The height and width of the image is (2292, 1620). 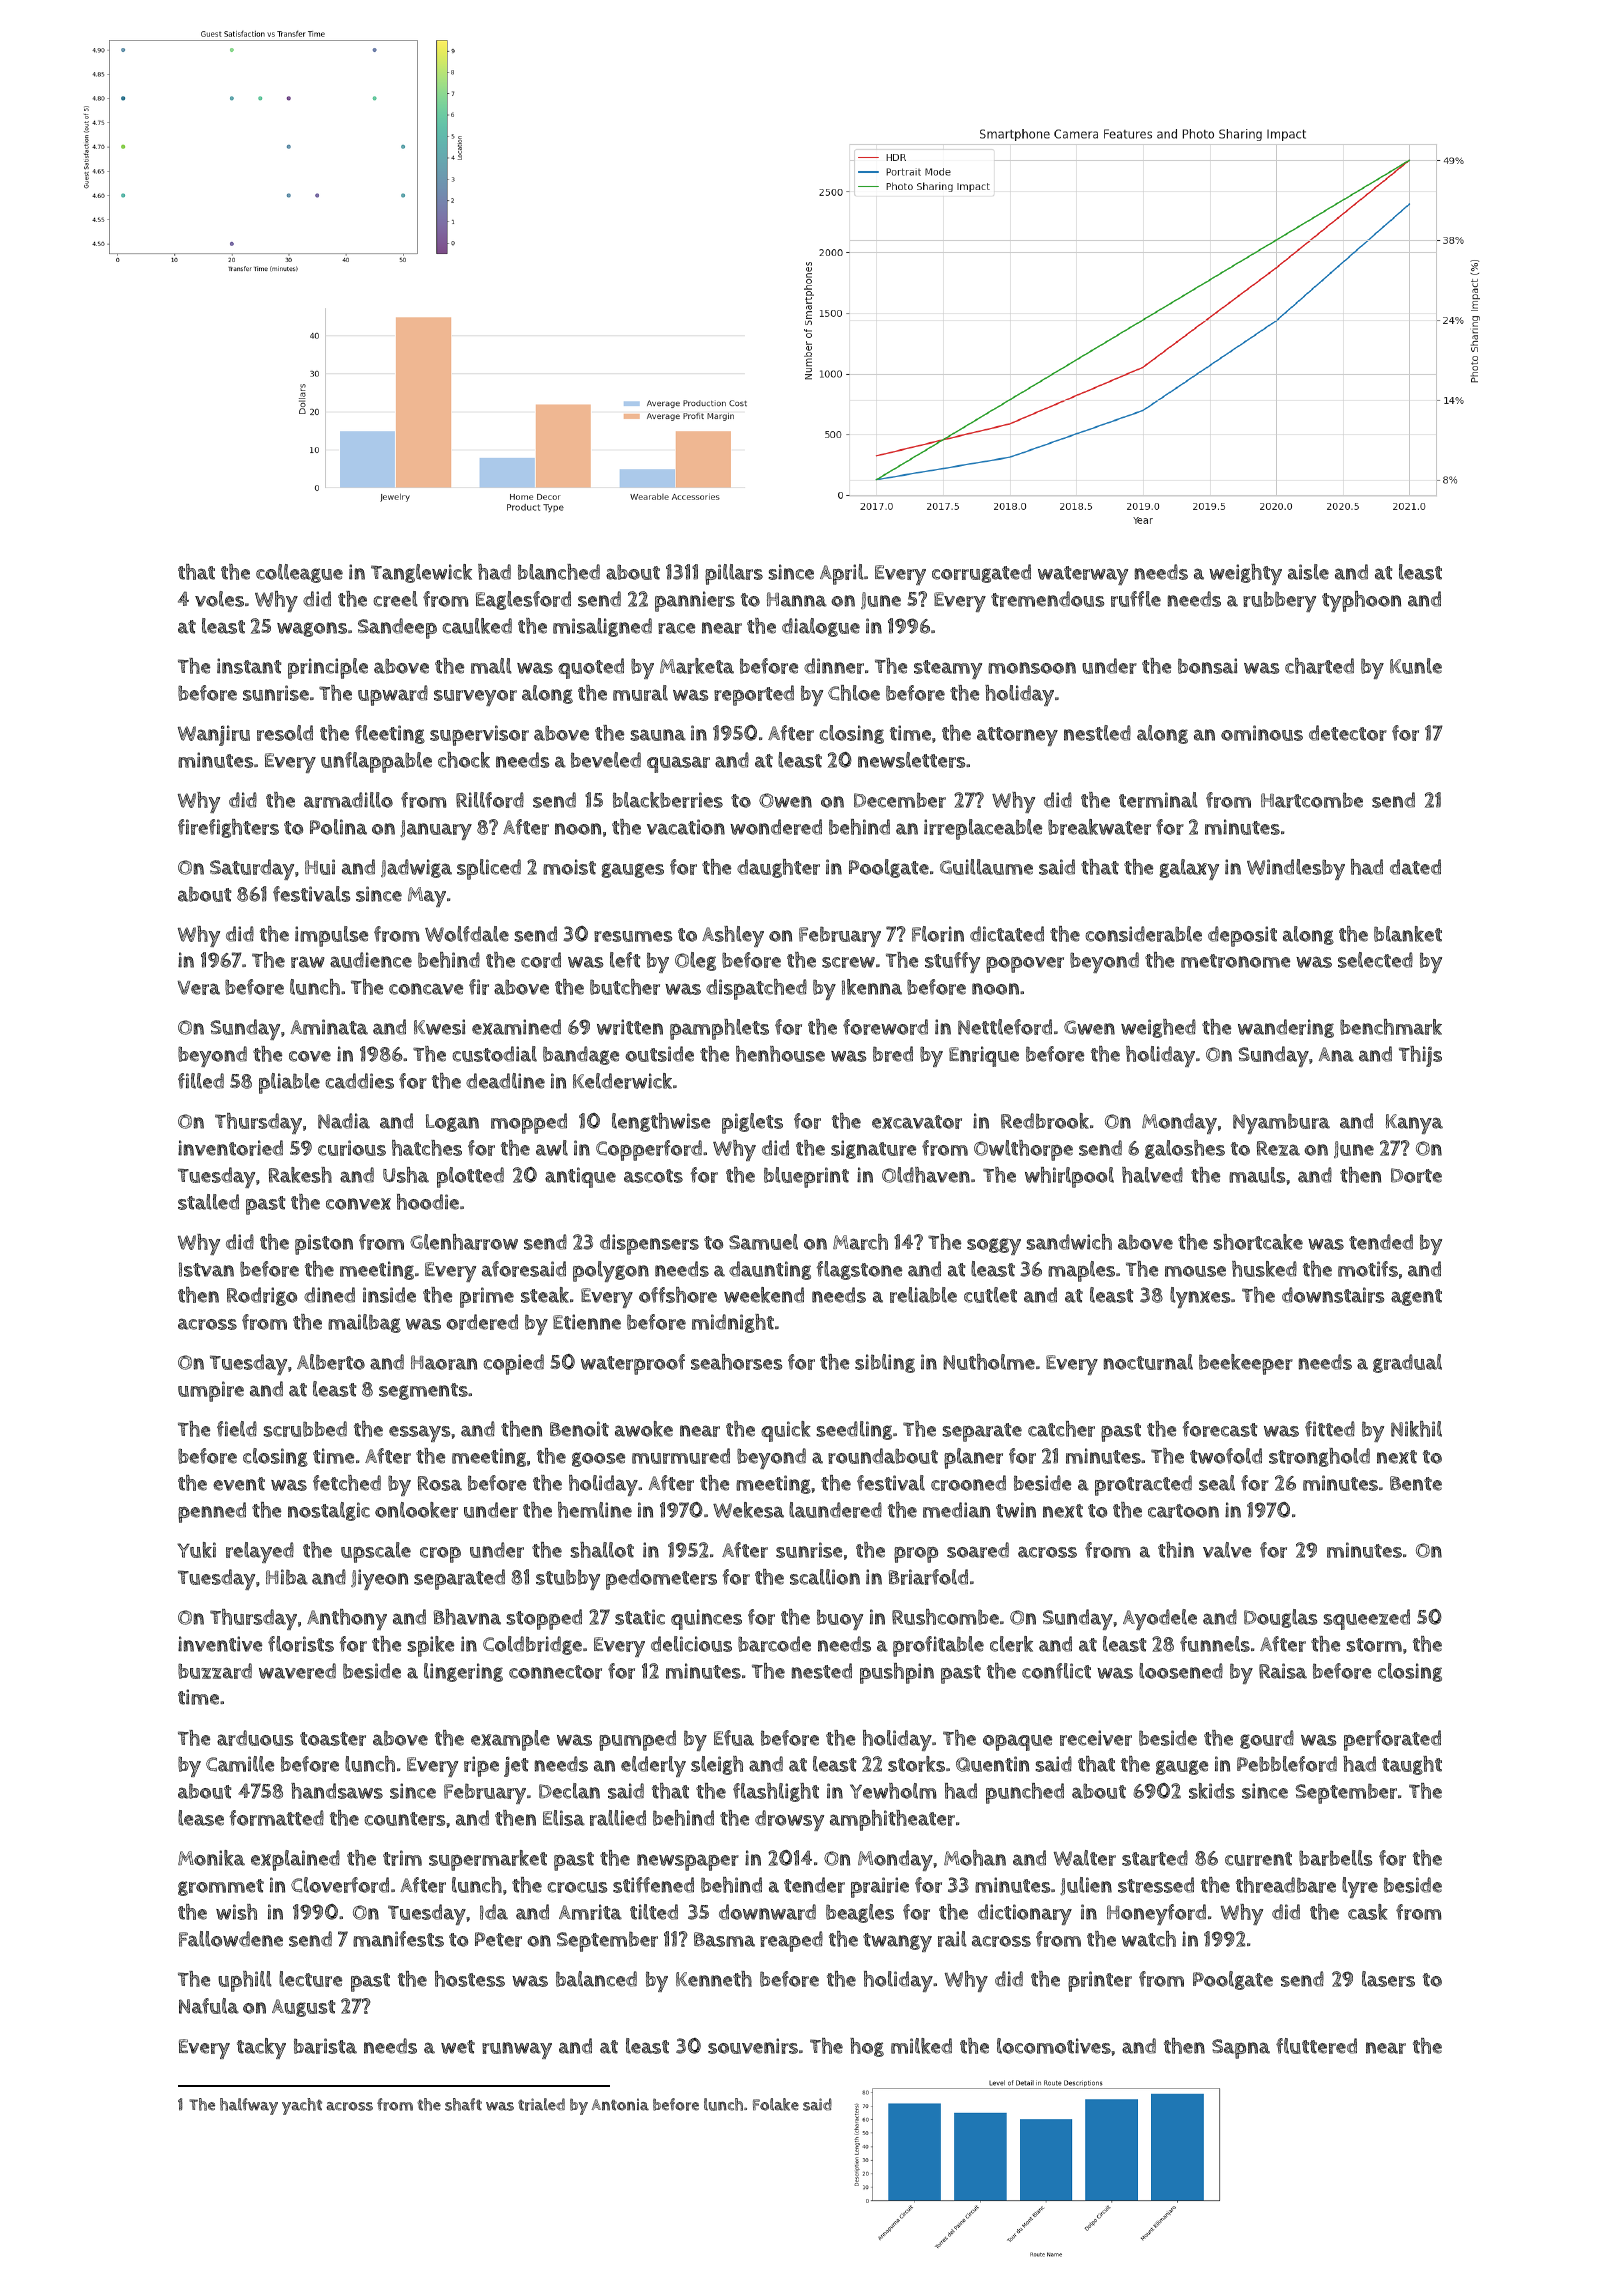 What do you see at coordinates (458, 2047) in the image?
I see `wet` at bounding box center [458, 2047].
